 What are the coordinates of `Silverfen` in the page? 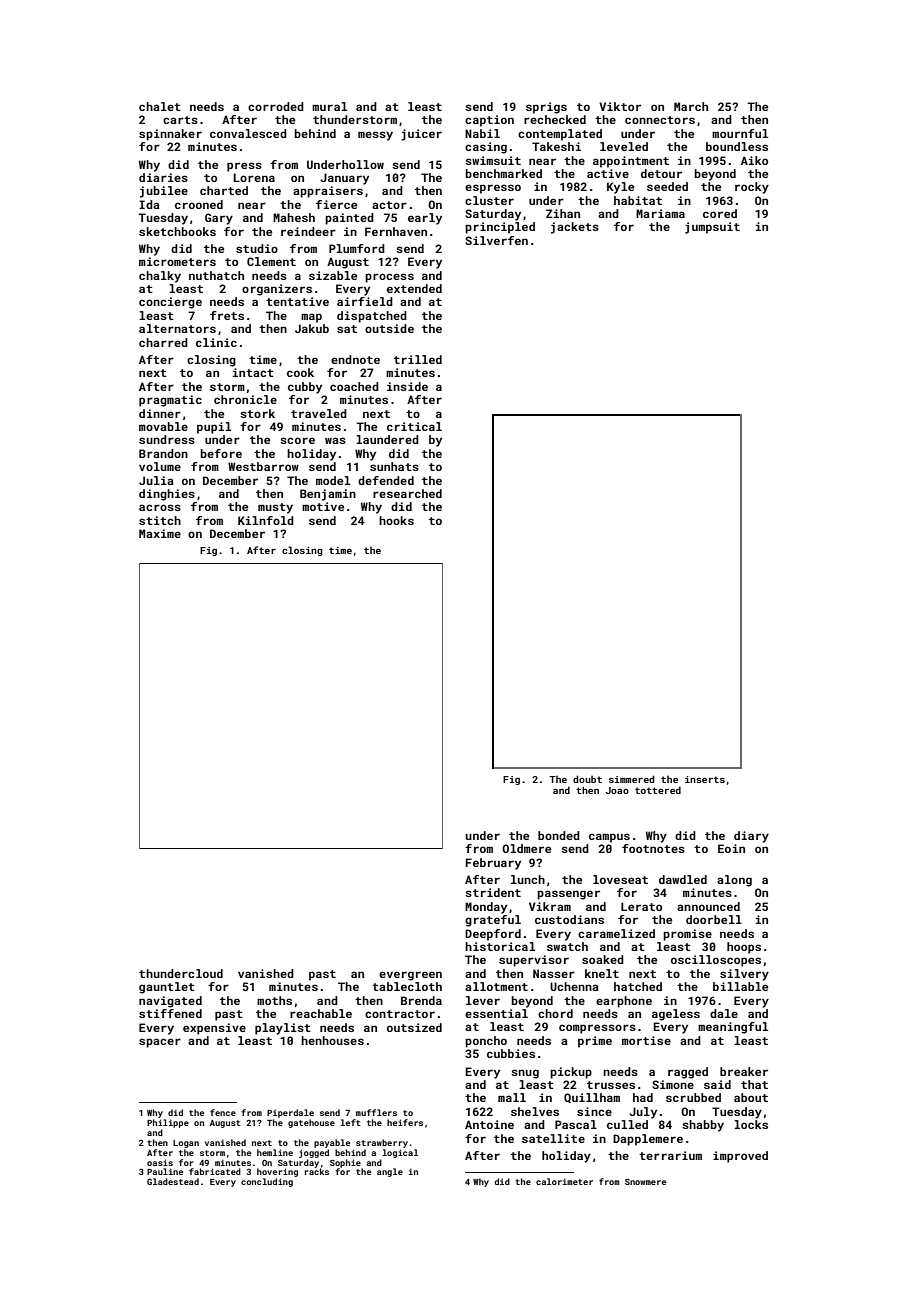 It's located at (496, 240).
